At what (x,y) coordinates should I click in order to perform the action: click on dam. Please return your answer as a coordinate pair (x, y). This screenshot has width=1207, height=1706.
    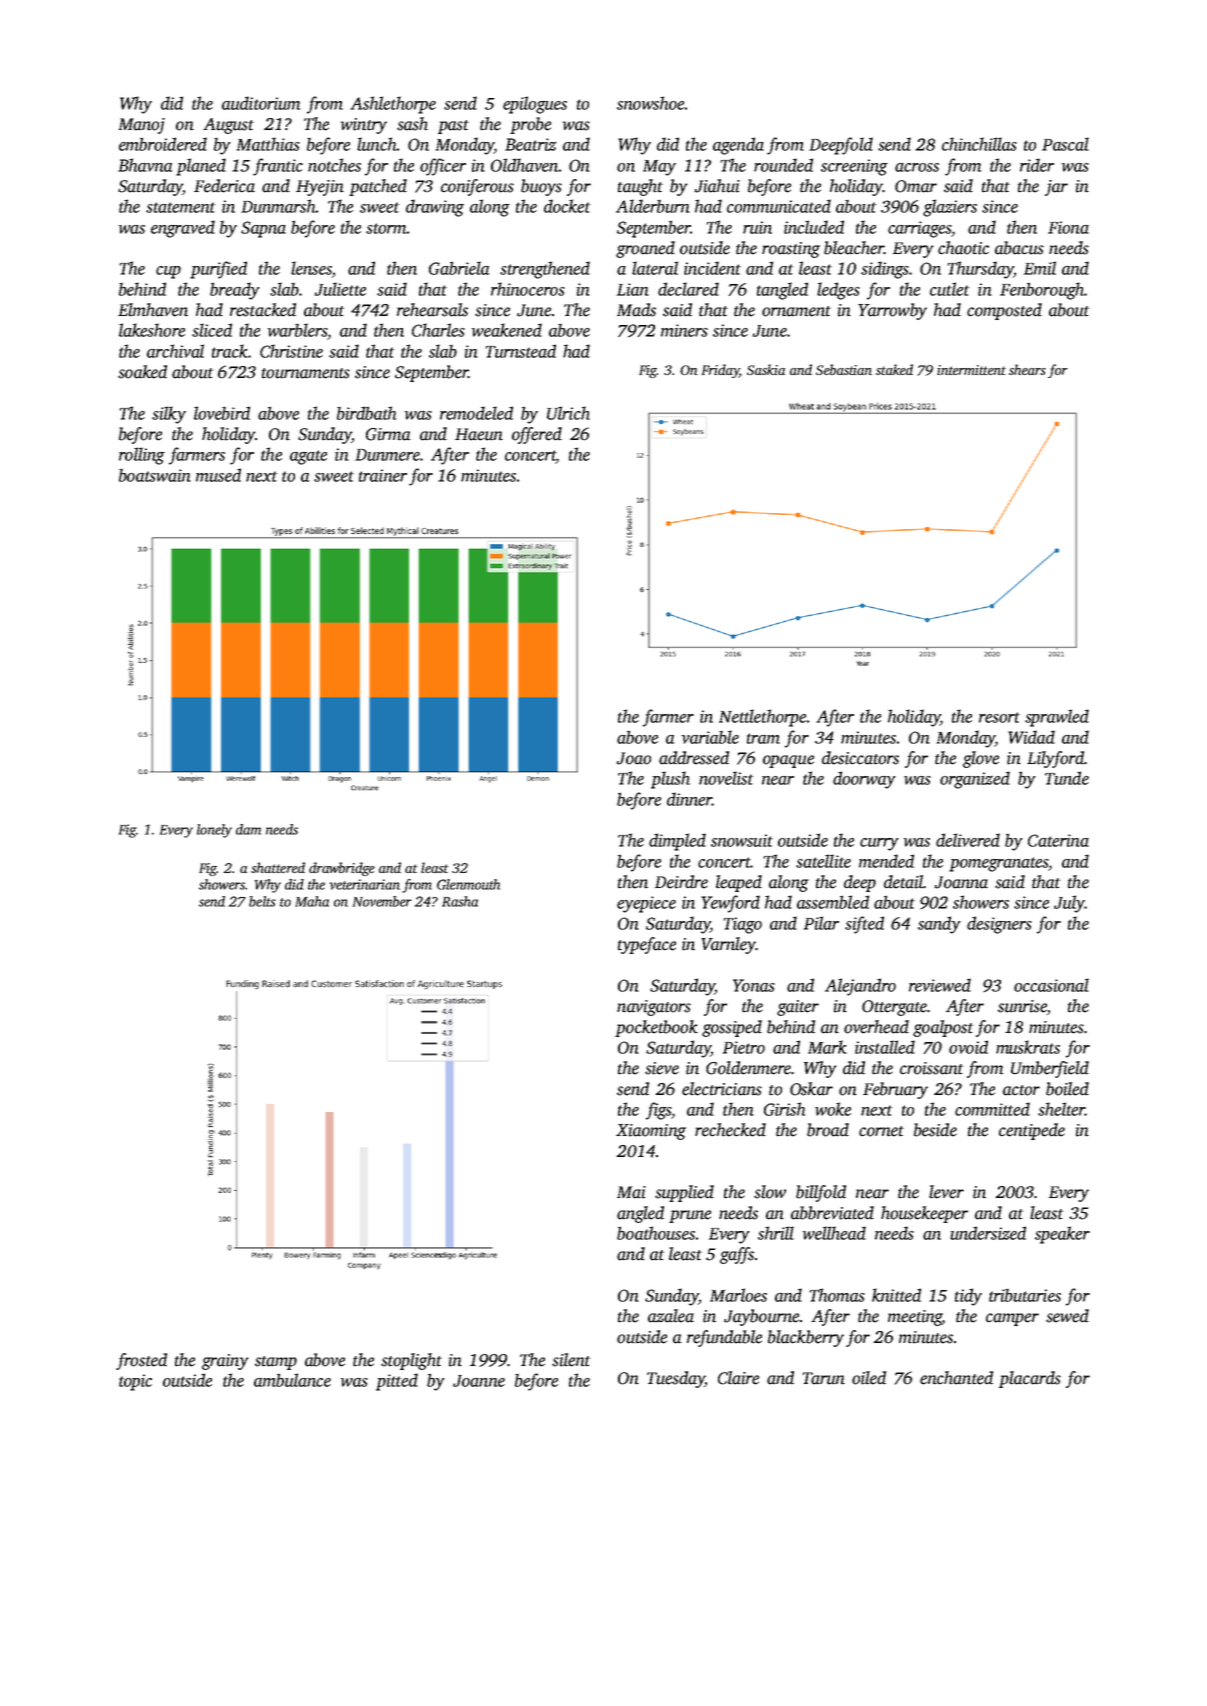
    Looking at the image, I should click on (248, 829).
